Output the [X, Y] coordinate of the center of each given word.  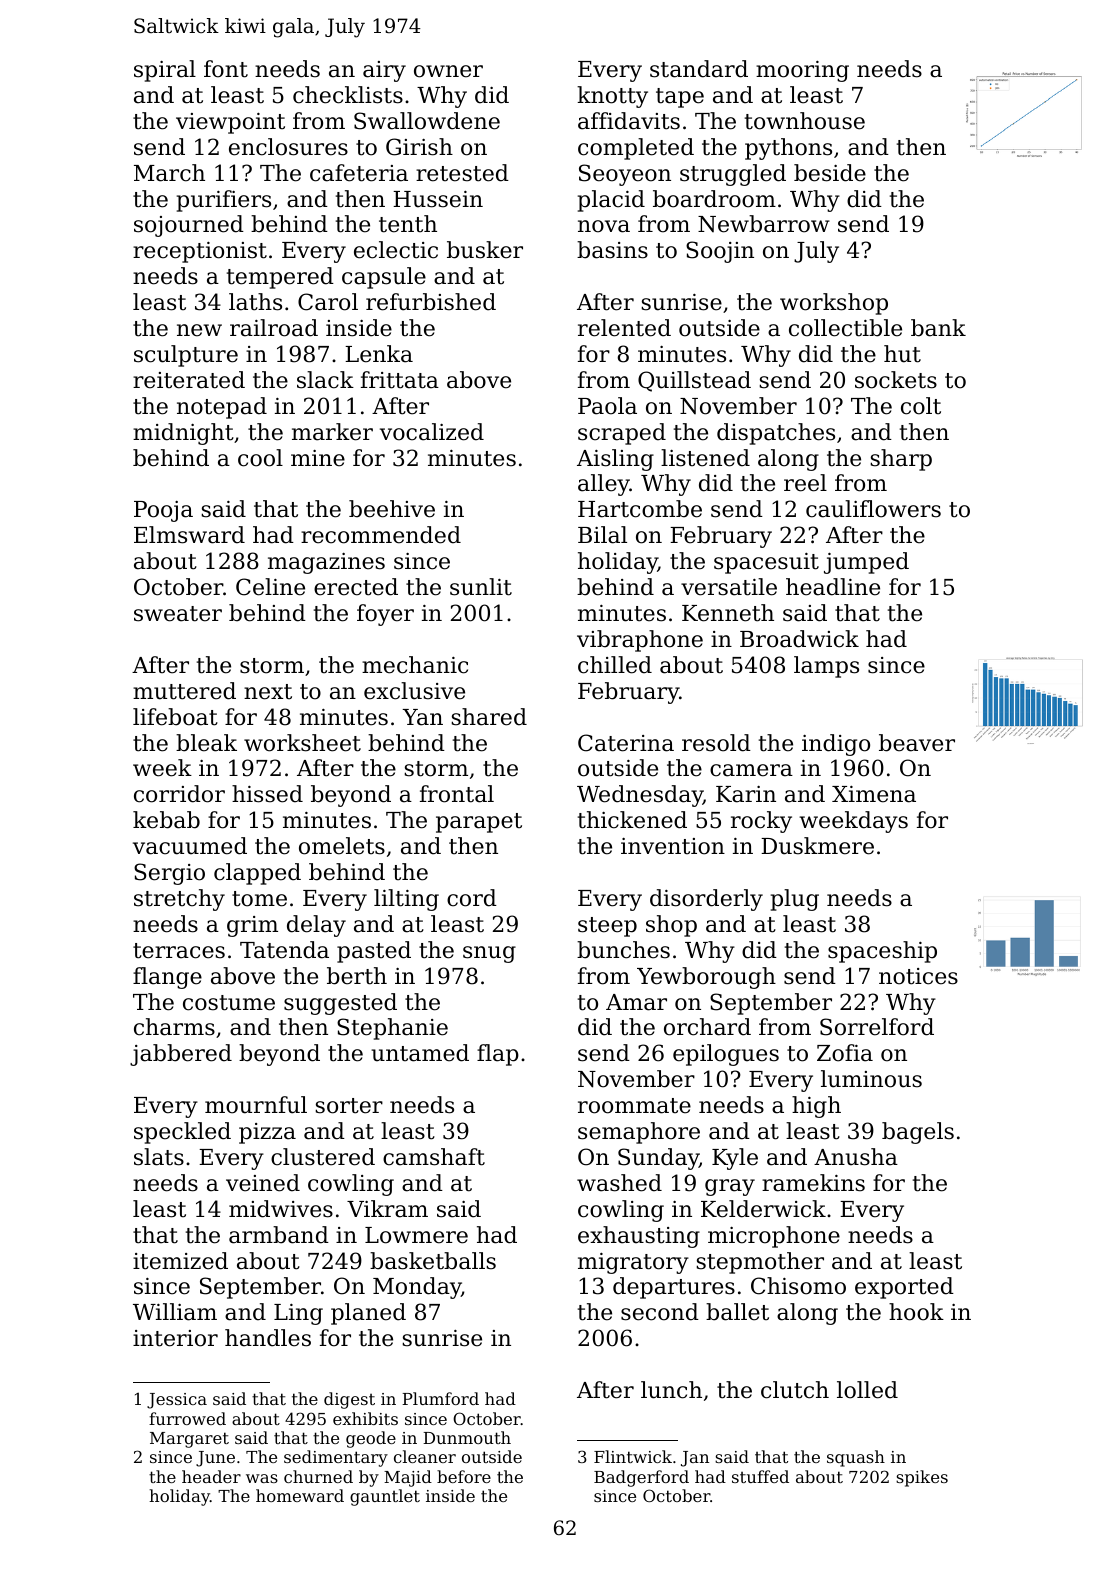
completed [636, 149]
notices [918, 976]
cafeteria [359, 173]
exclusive [414, 691]
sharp [901, 460]
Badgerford [641, 1478]
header [211, 1476]
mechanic [415, 665]
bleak [206, 743]
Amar [636, 1002]
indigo [836, 745]
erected [356, 587]
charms [174, 1027]
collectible [845, 328]
